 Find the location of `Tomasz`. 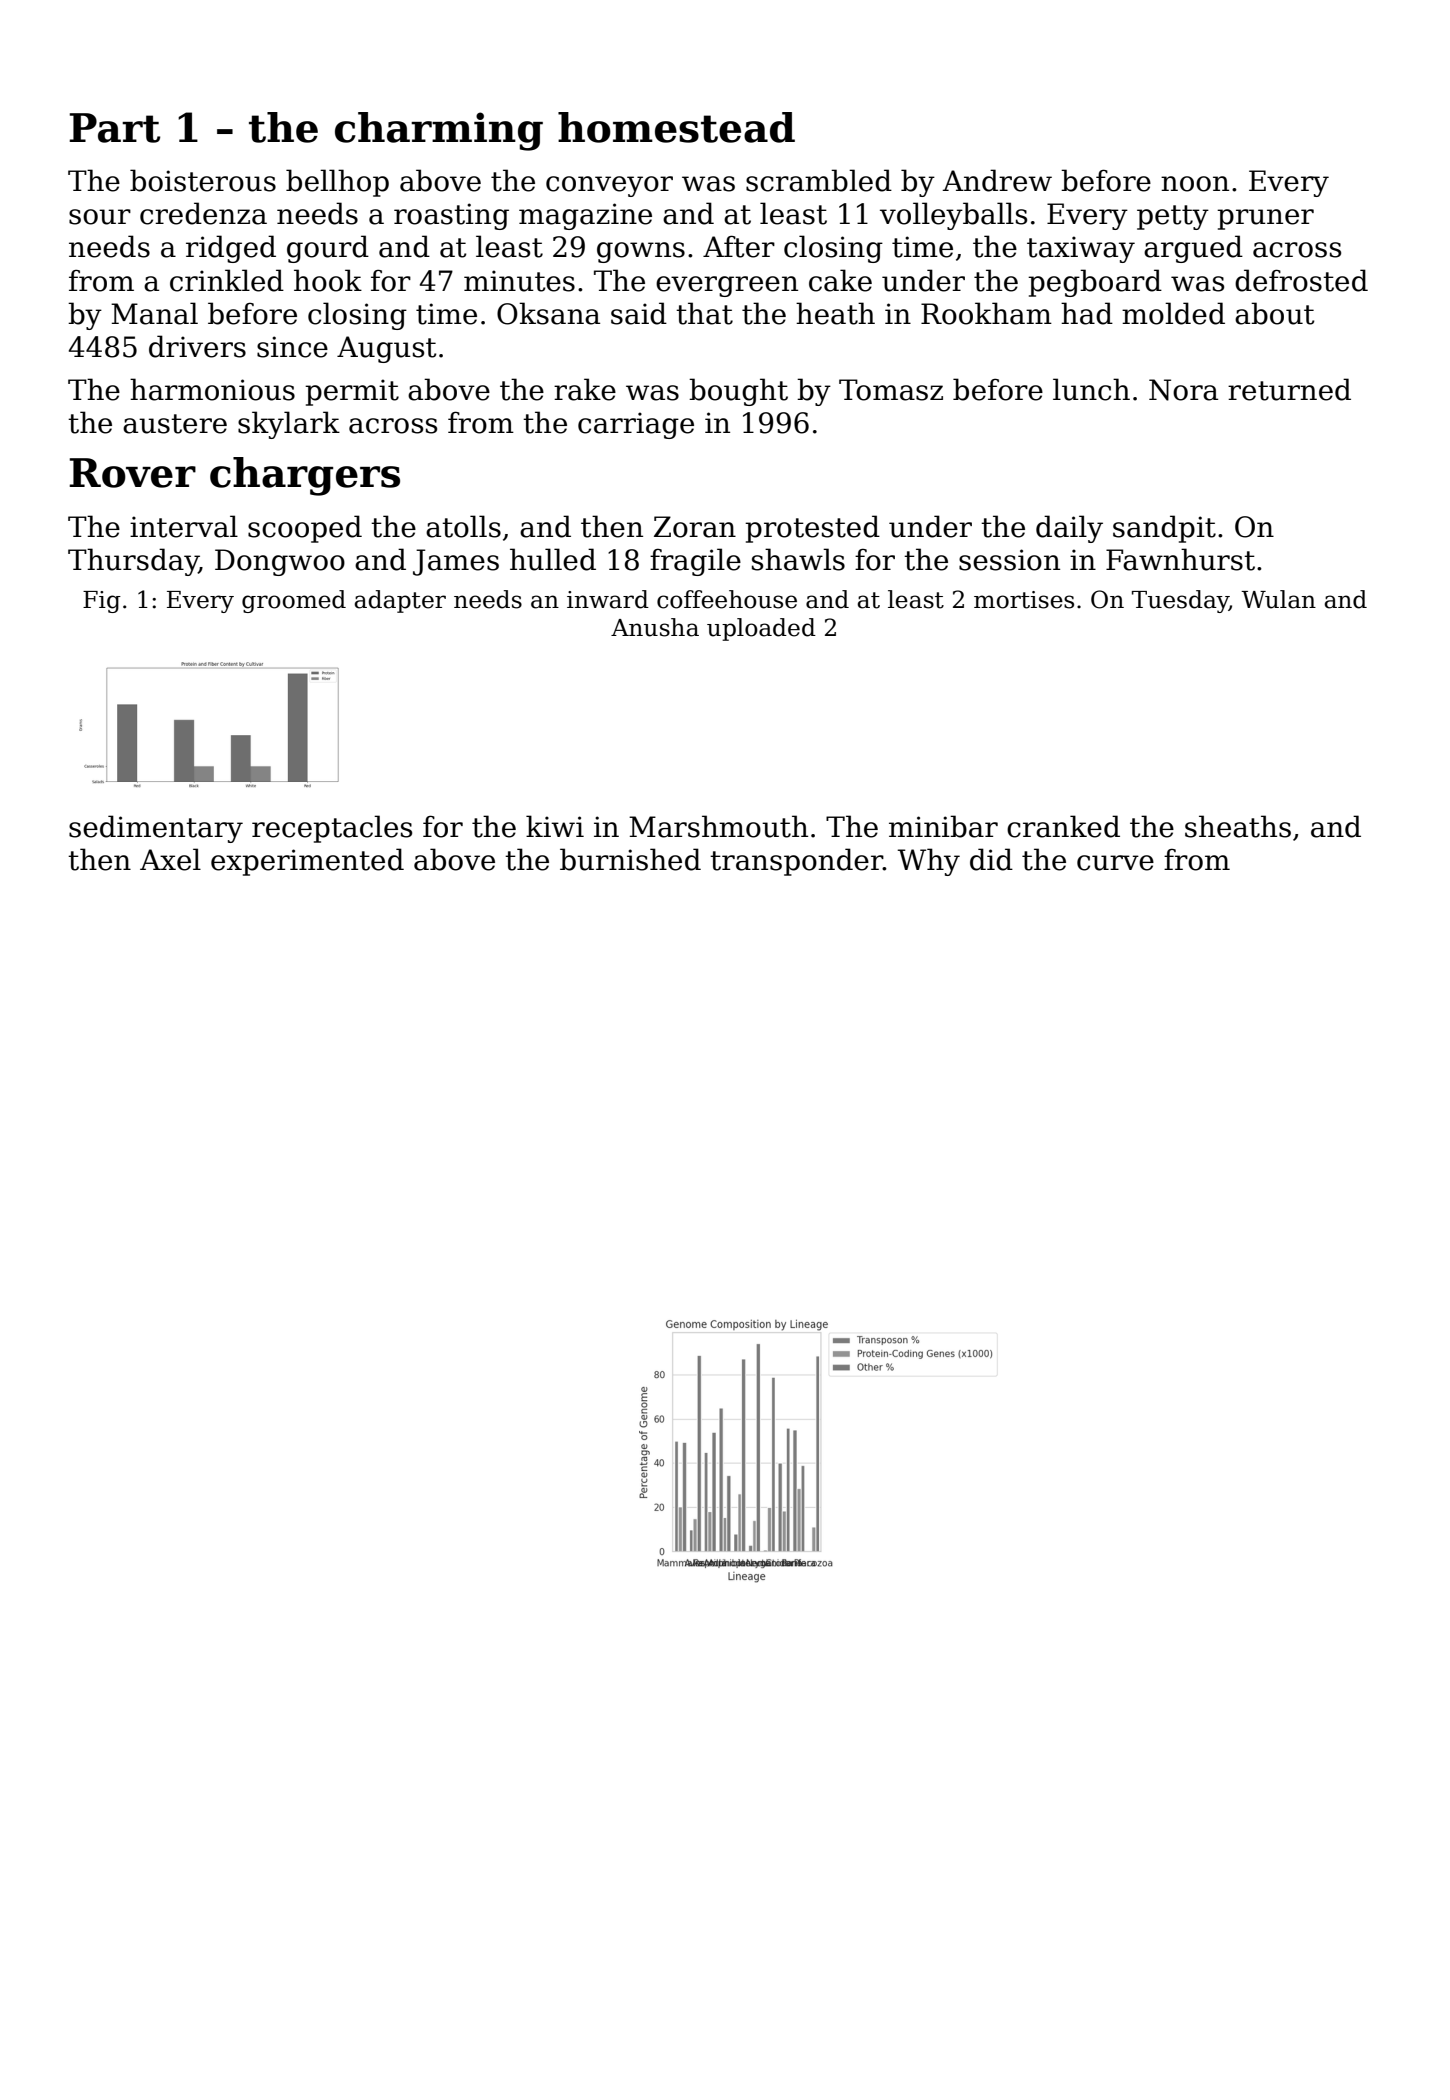

Tomasz is located at coordinates (891, 390).
